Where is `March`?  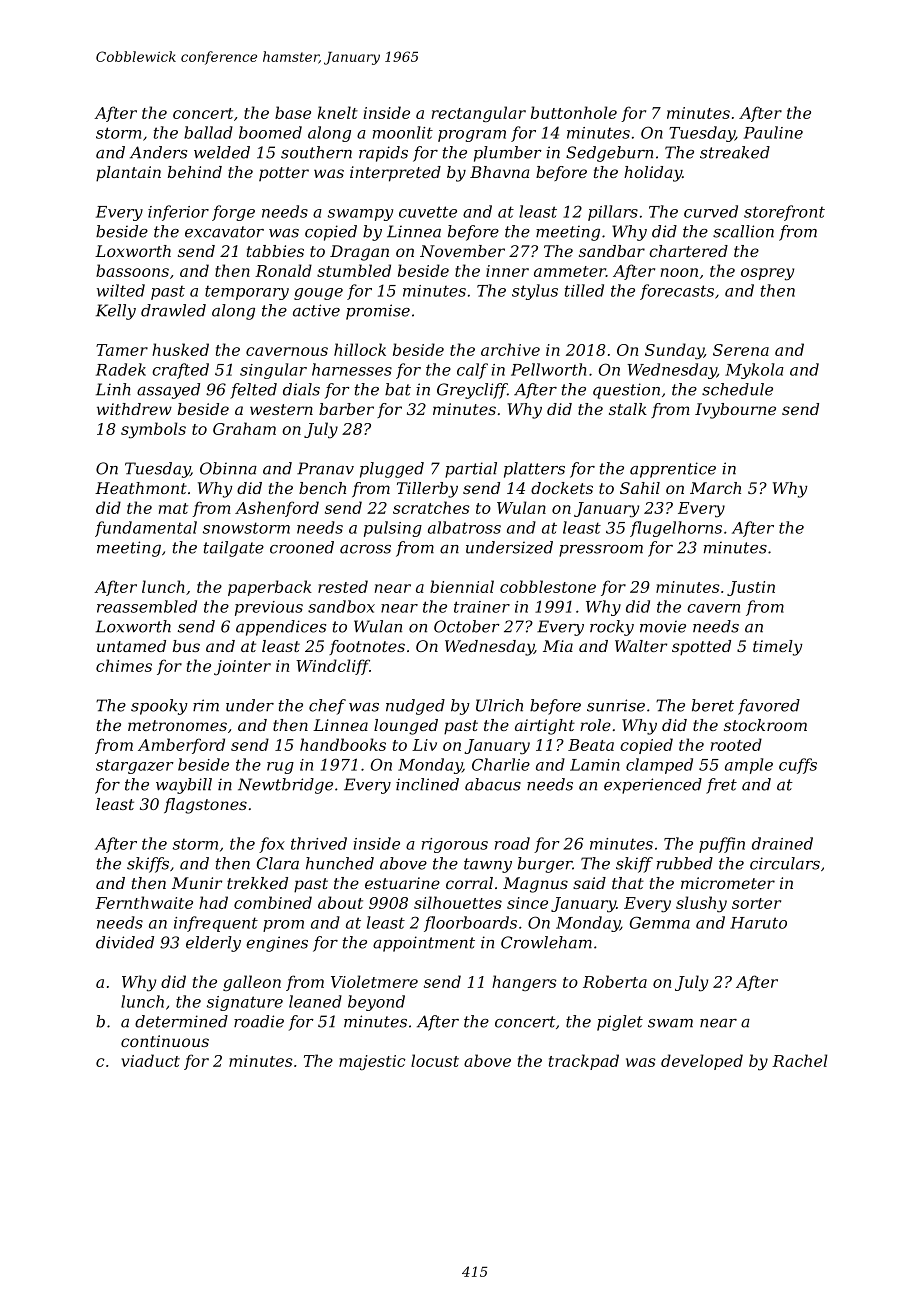 March is located at coordinates (715, 488).
